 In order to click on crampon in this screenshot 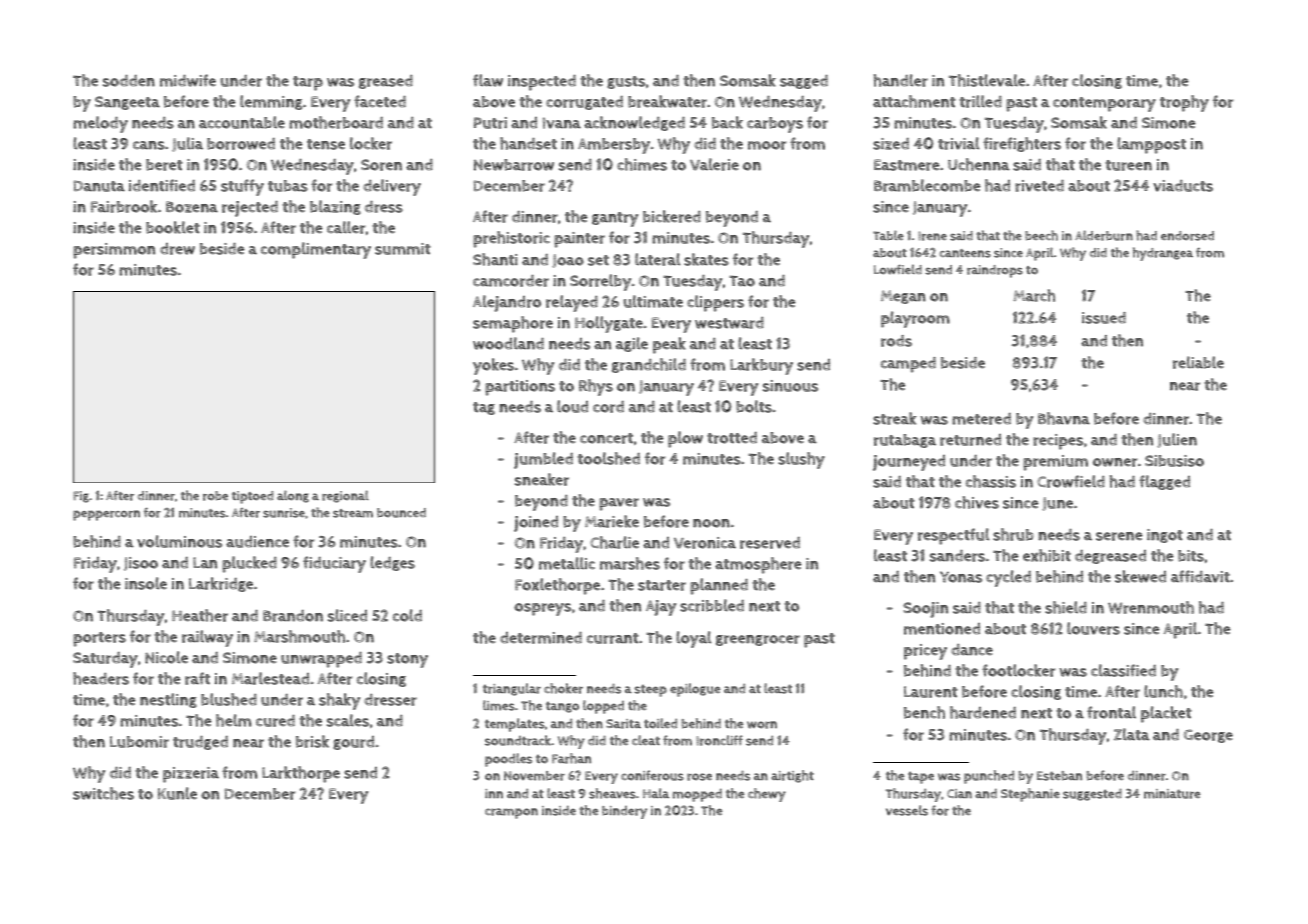, I will do `click(511, 813)`.
